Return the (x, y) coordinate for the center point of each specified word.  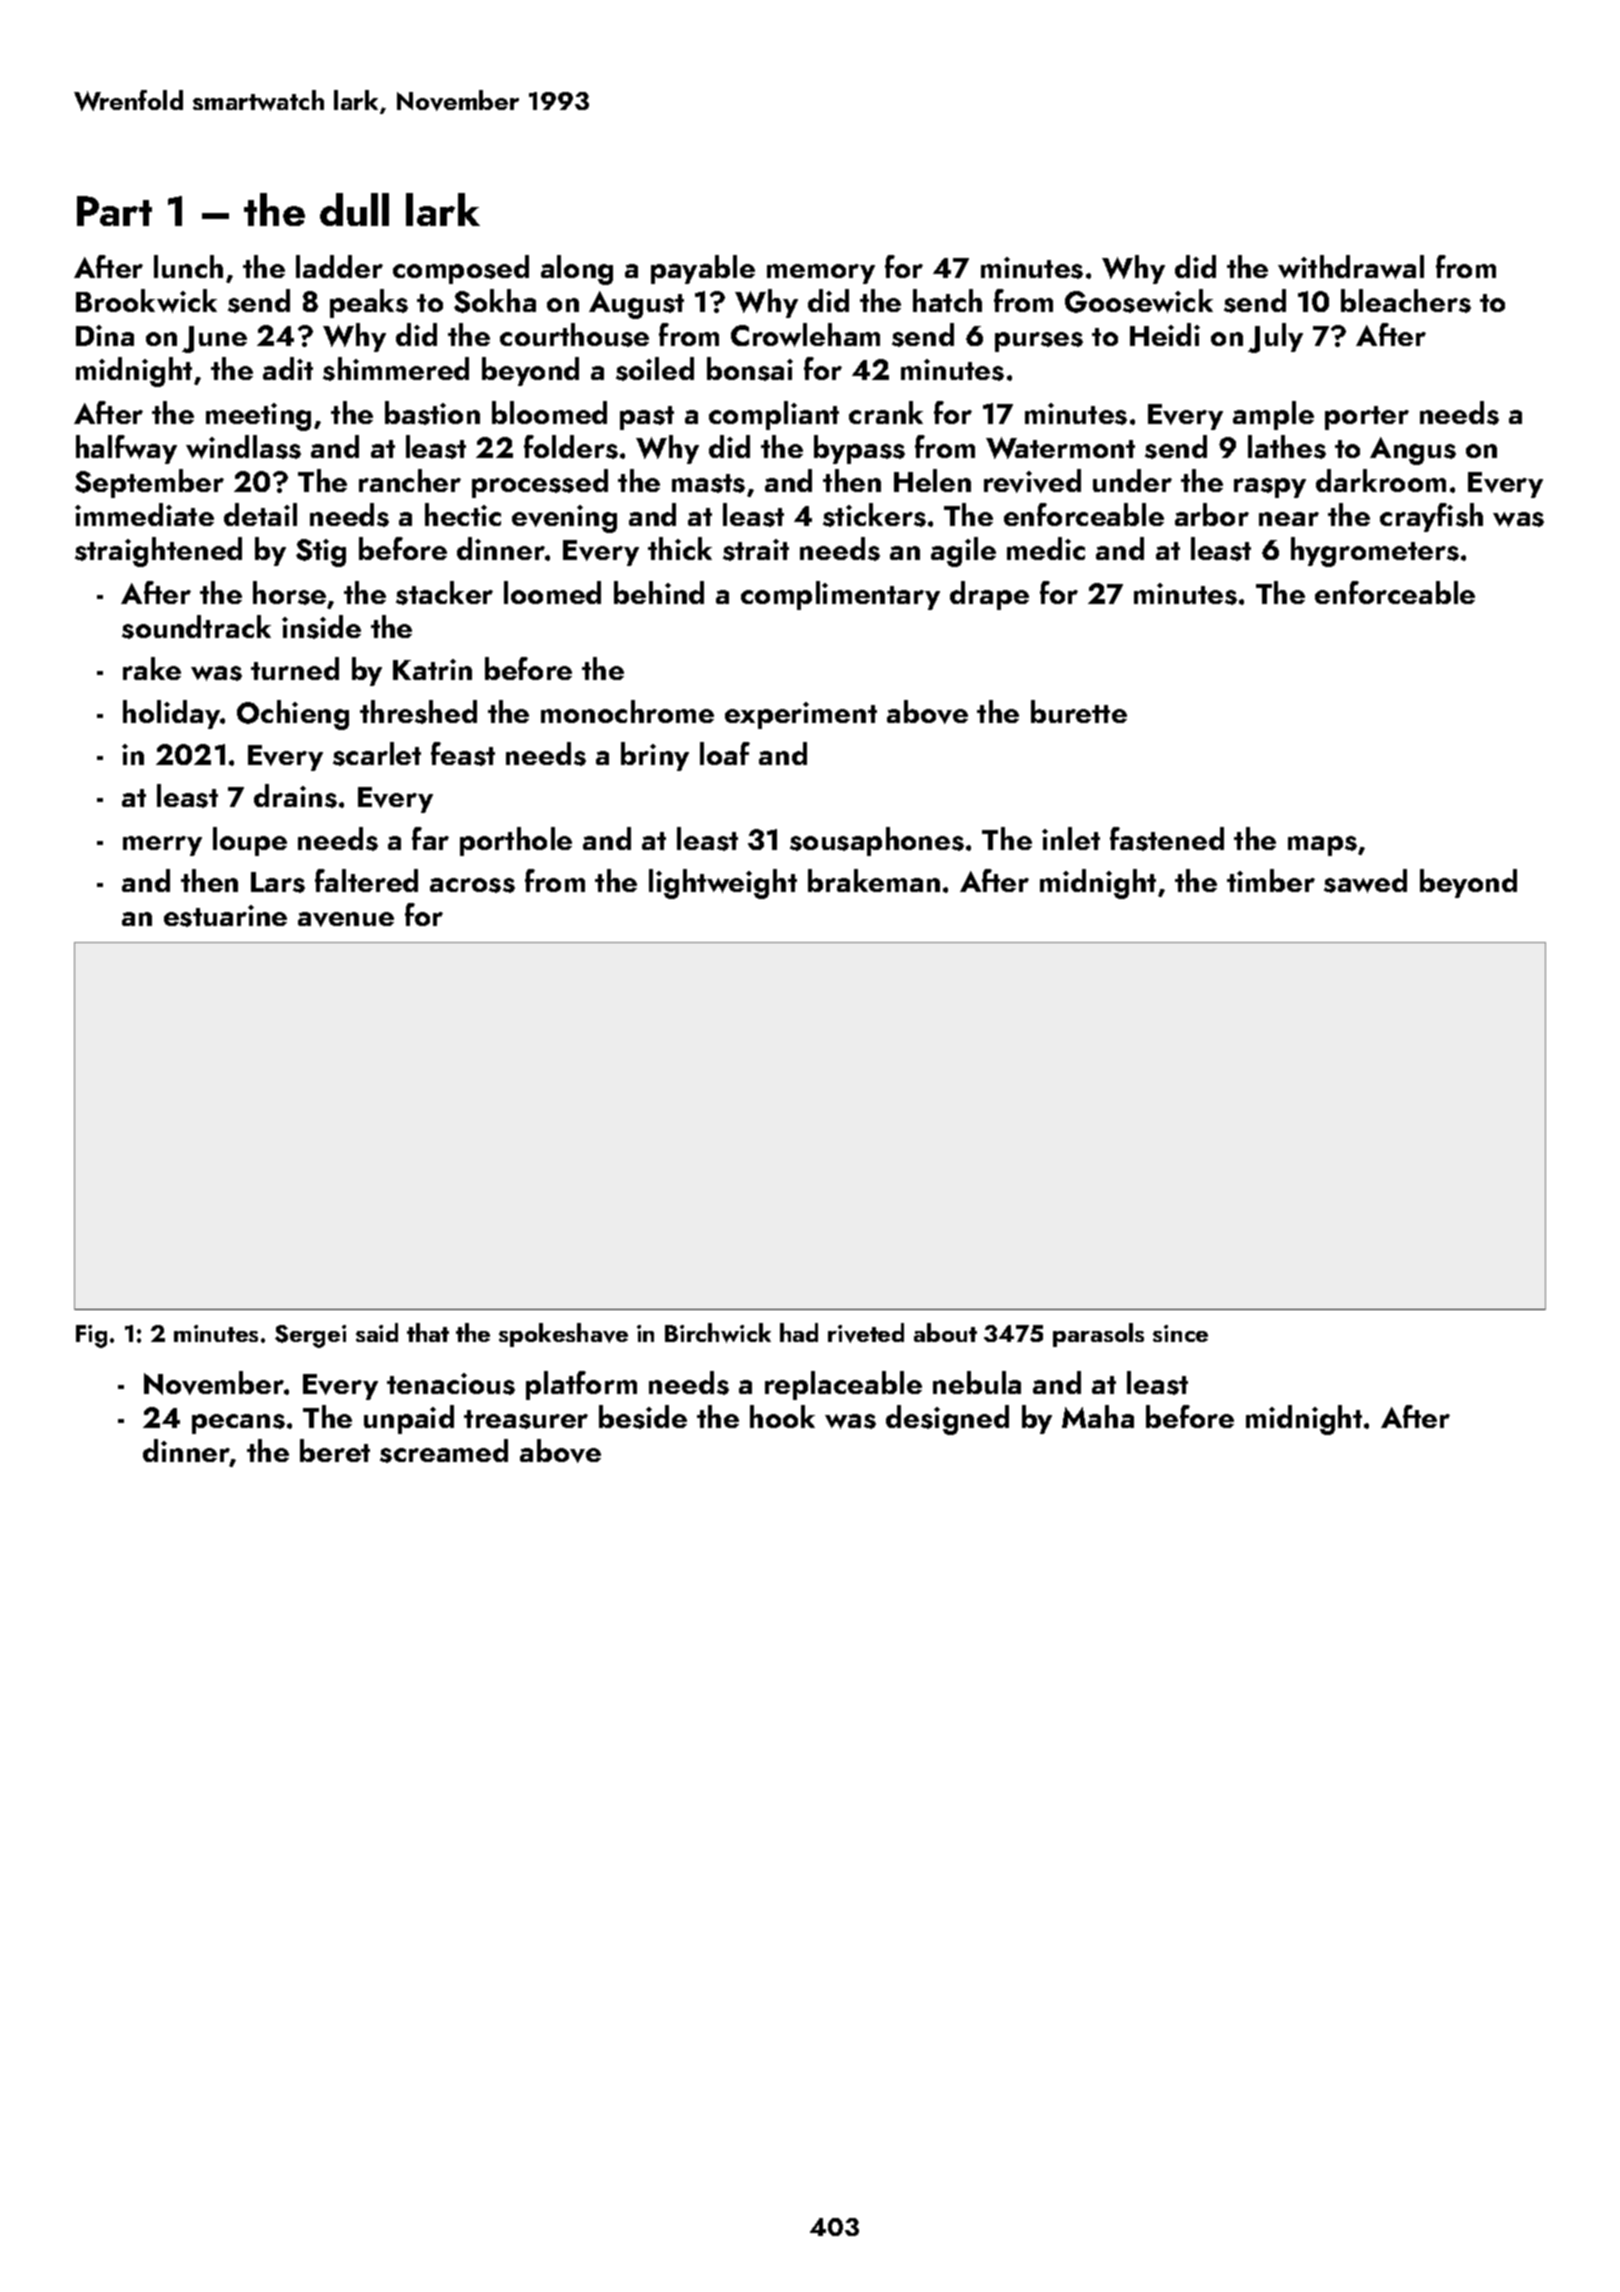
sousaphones (877, 841)
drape (989, 595)
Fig (91, 1336)
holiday (172, 714)
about (945, 1332)
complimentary (840, 595)
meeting (258, 417)
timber (1271, 880)
